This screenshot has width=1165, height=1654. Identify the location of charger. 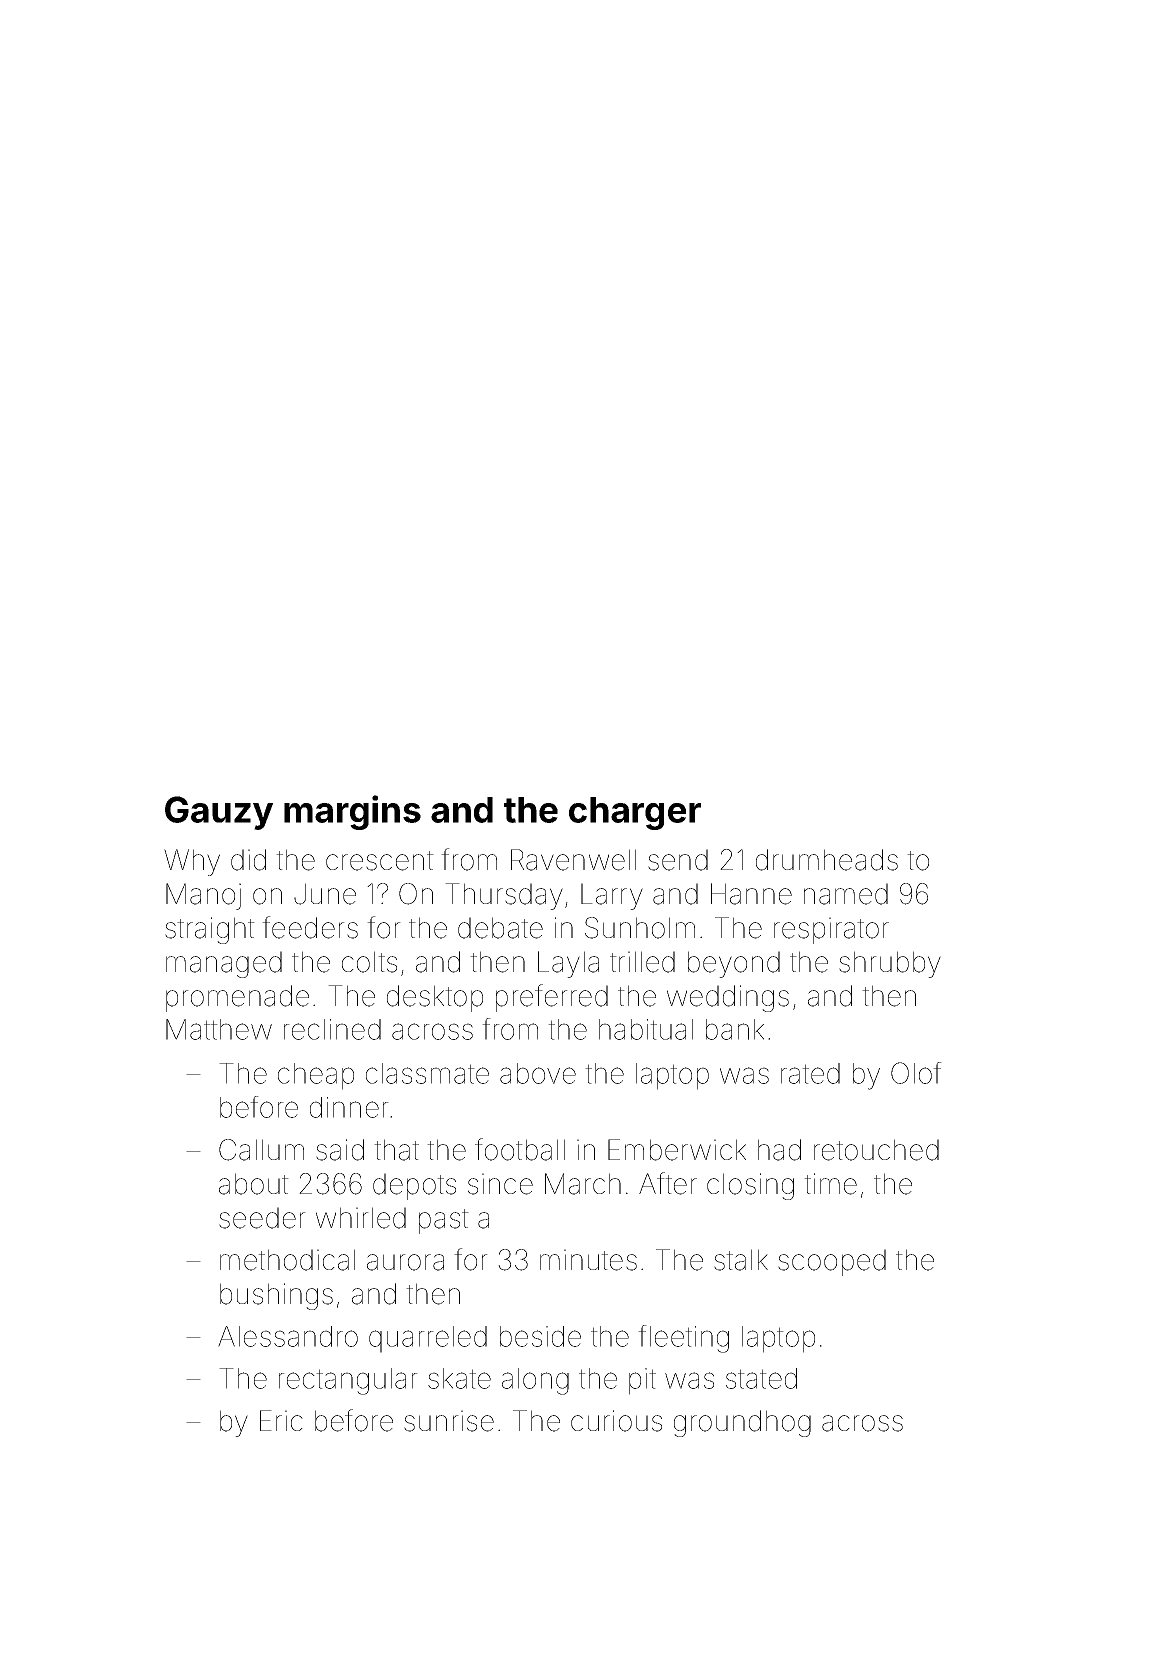
(635, 813).
